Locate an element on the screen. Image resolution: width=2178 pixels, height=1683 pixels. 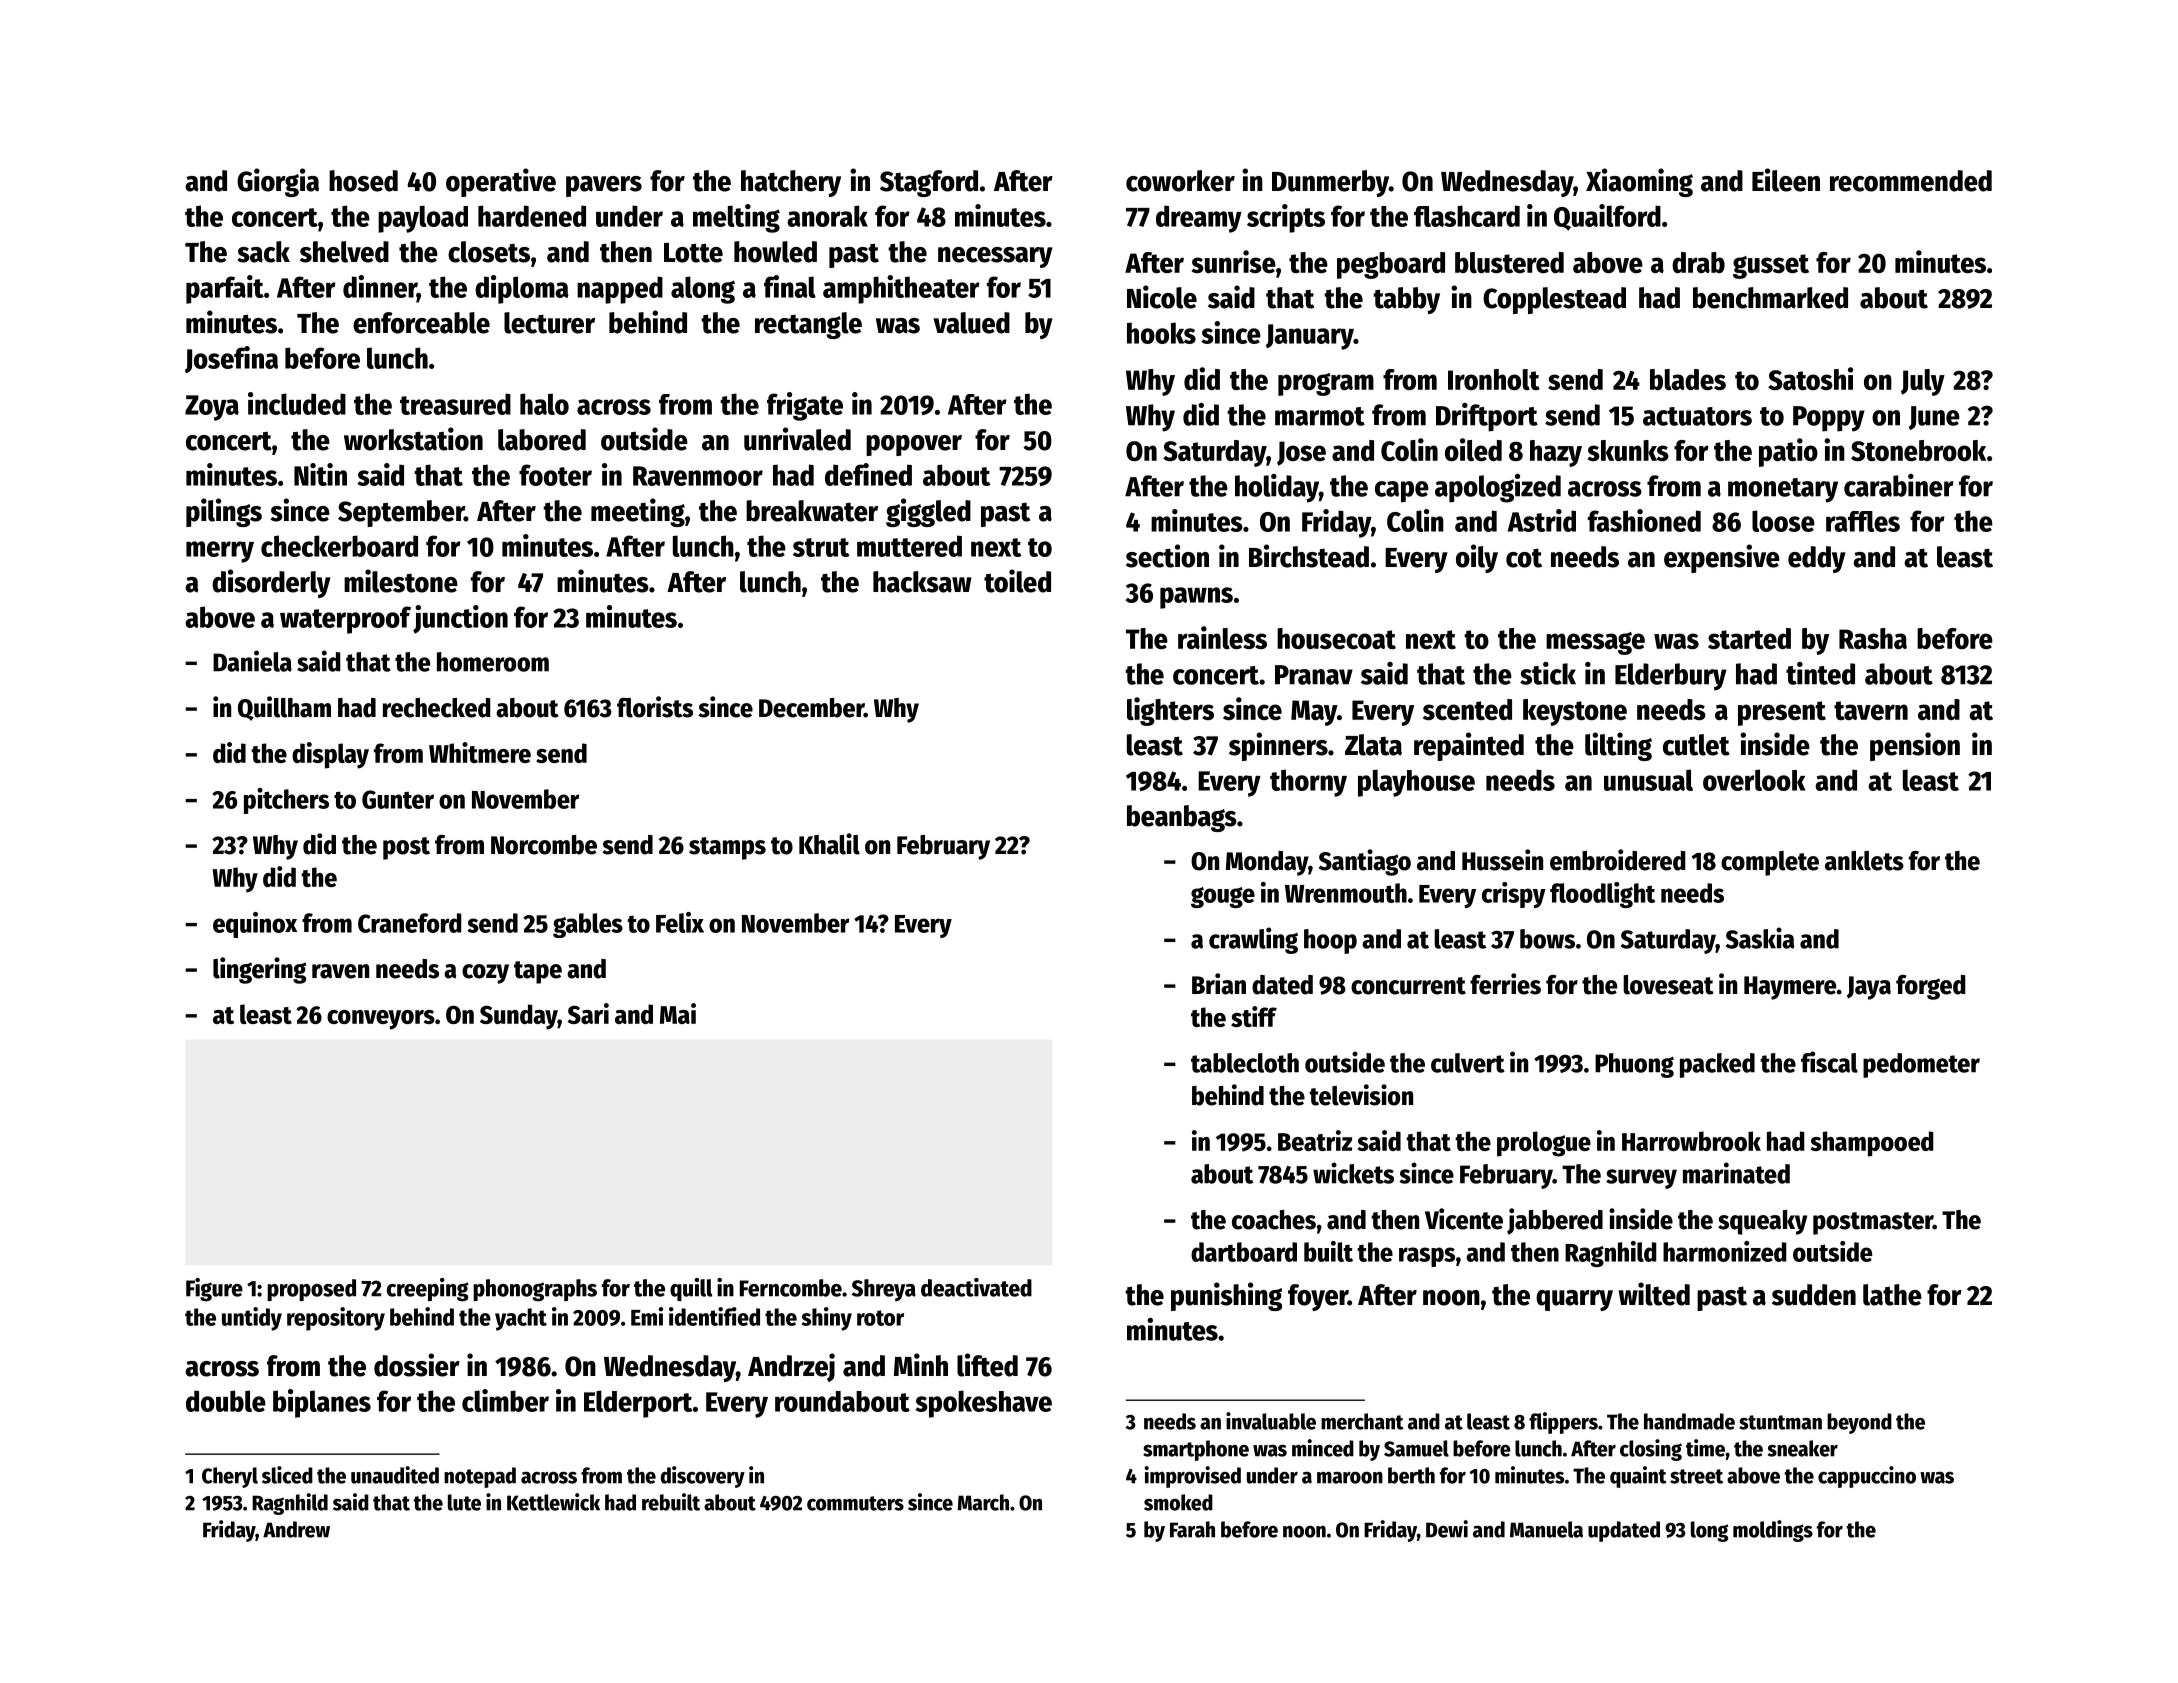
drab is located at coordinates (1698, 262).
